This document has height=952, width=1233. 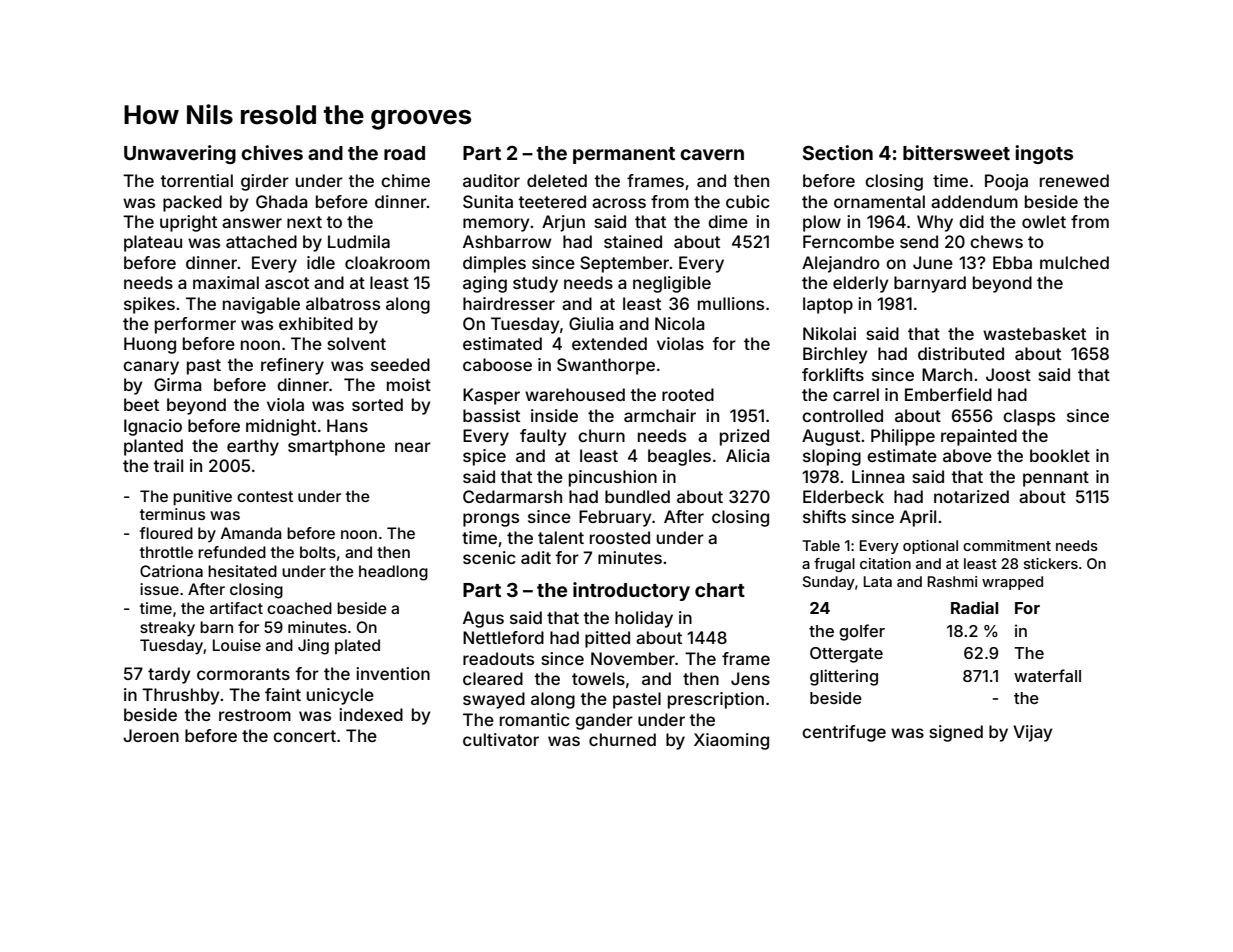 I want to click on concert, so click(x=304, y=736).
